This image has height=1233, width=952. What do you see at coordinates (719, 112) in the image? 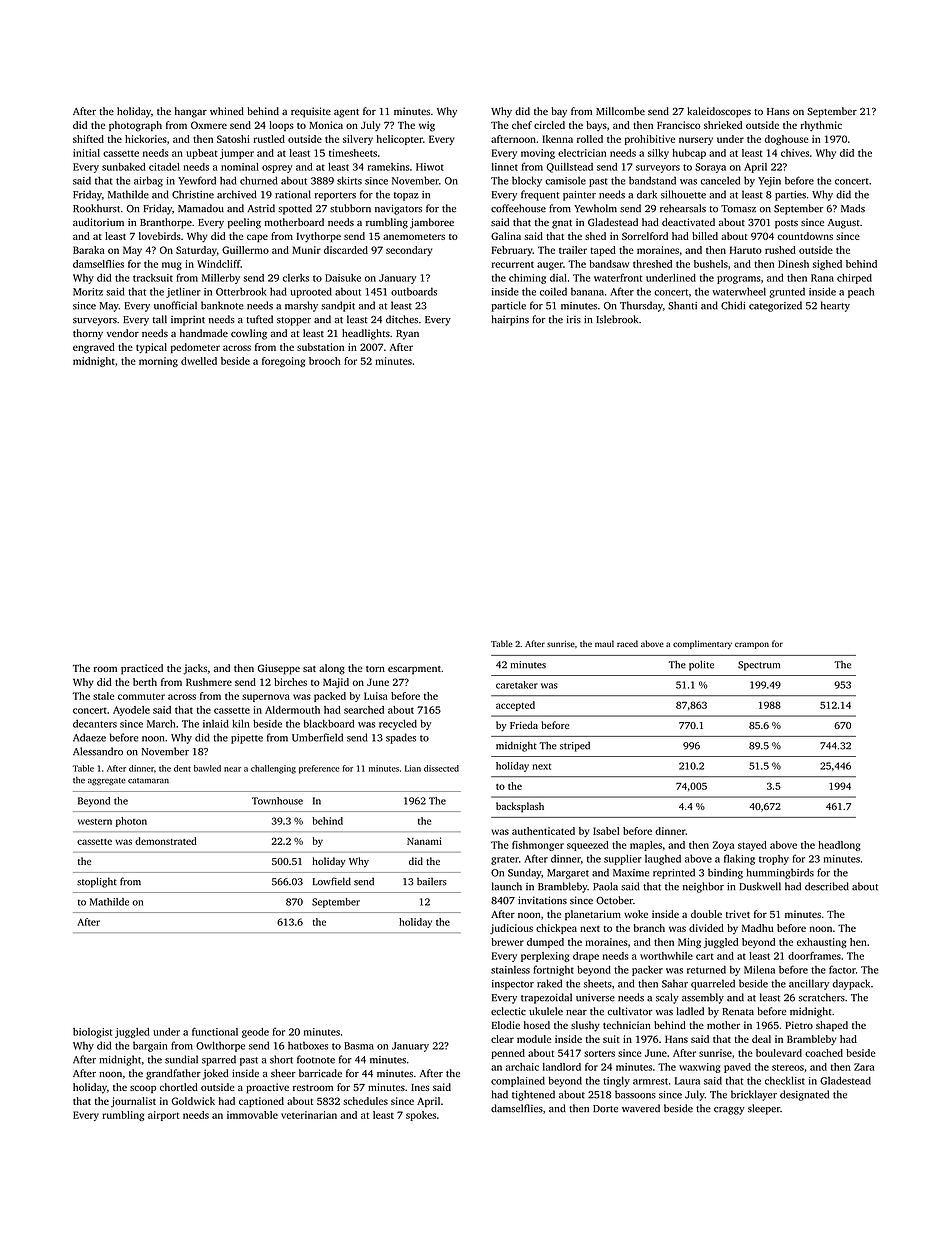
I see `kaleidoscopes` at bounding box center [719, 112].
